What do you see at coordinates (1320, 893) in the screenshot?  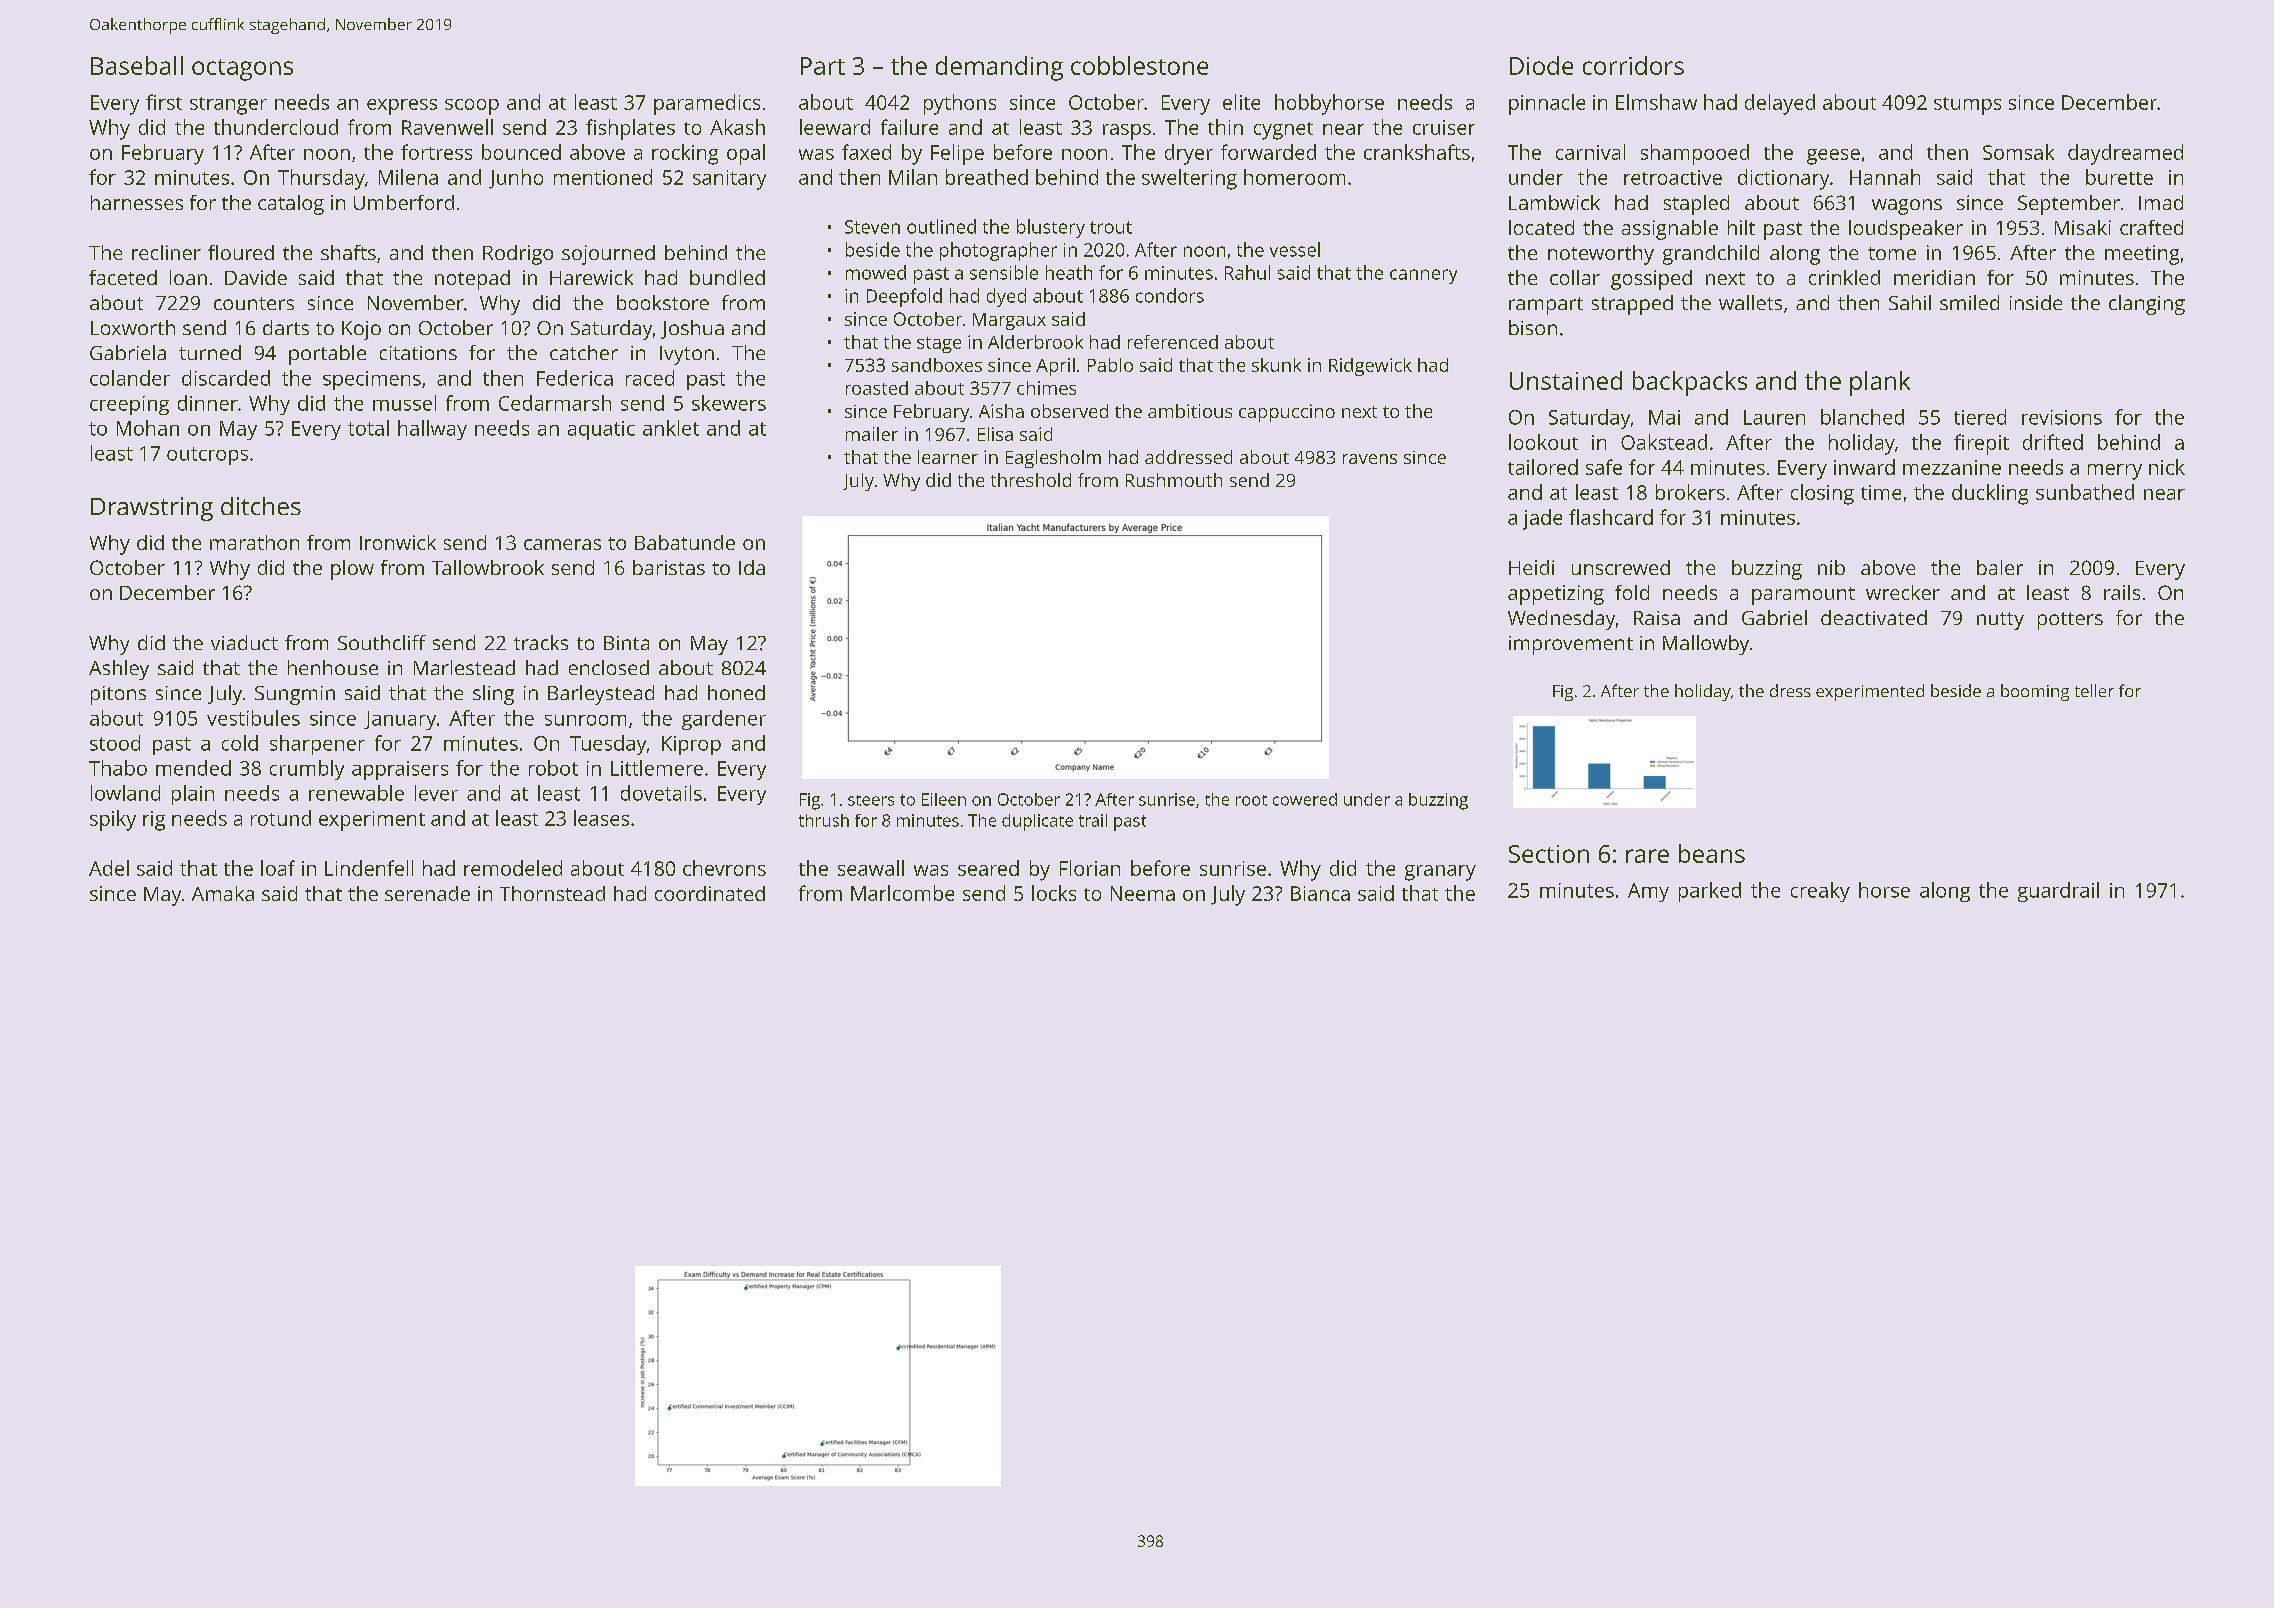 I see `Bianca` at bounding box center [1320, 893].
